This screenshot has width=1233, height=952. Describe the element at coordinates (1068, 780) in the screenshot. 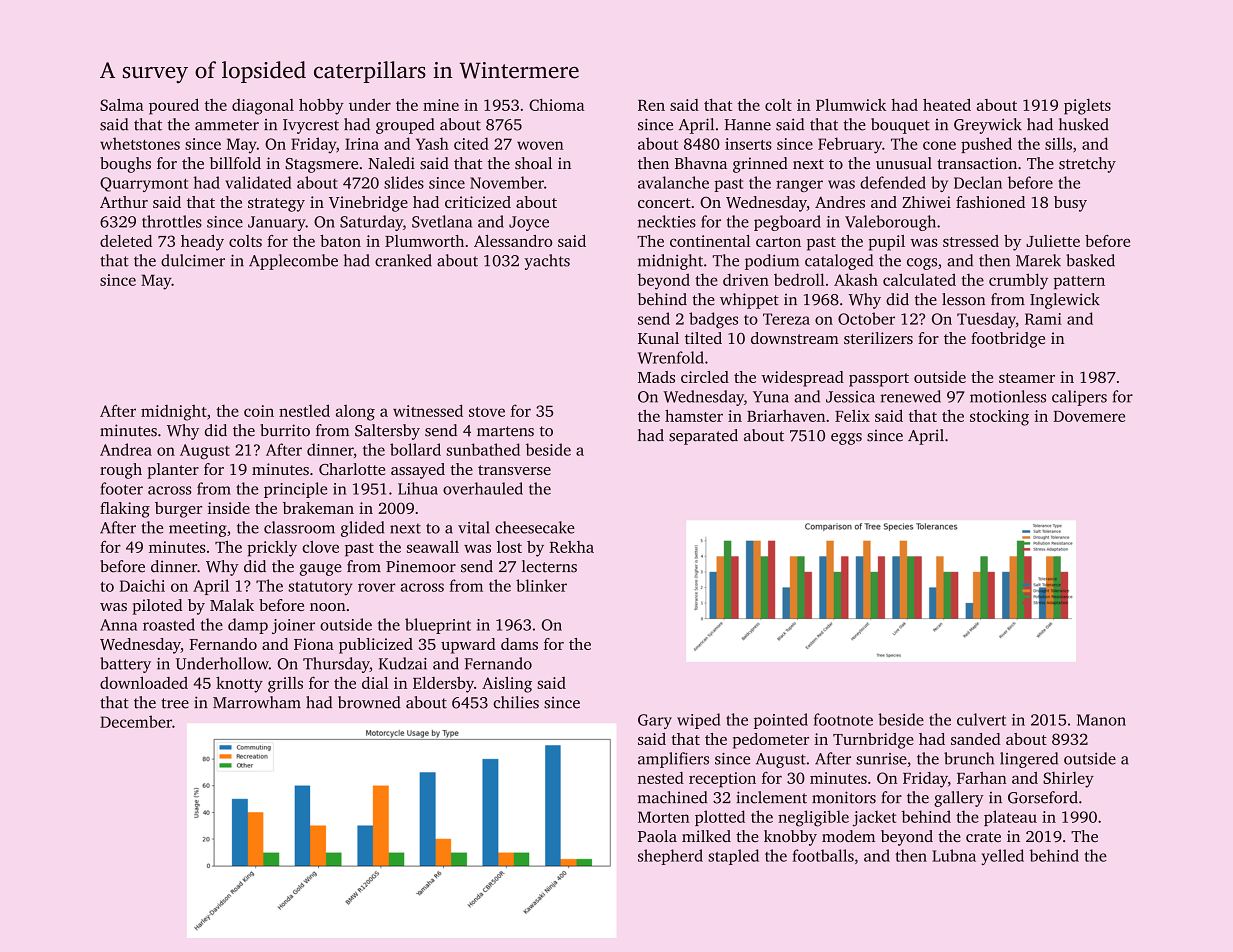

I see `Shirley` at that location.
